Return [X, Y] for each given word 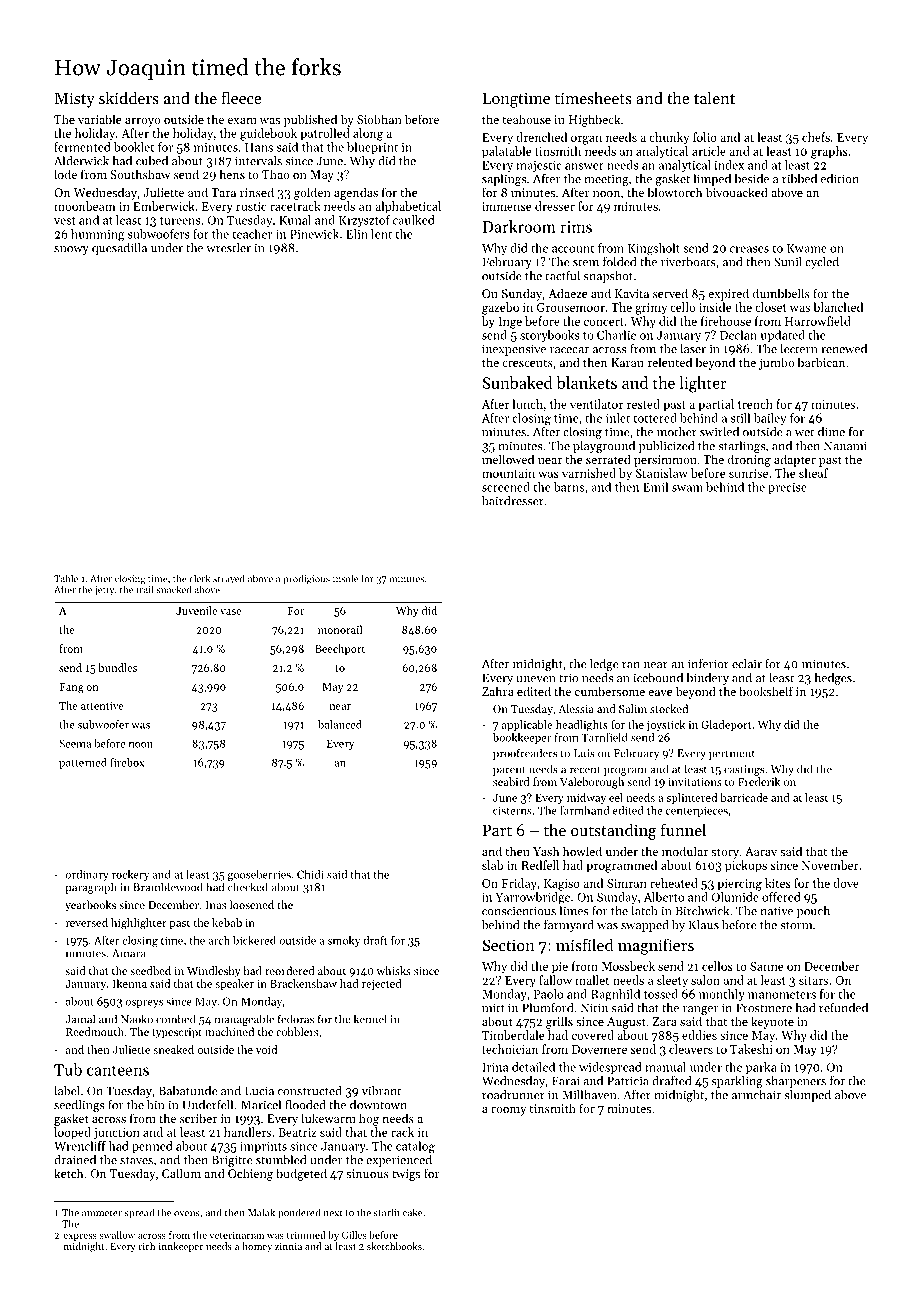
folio [705, 137]
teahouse [526, 119]
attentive [102, 706]
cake [412, 1212]
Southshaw [140, 174]
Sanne [766, 966]
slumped [807, 1096]
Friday [519, 884]
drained [75, 1160]
